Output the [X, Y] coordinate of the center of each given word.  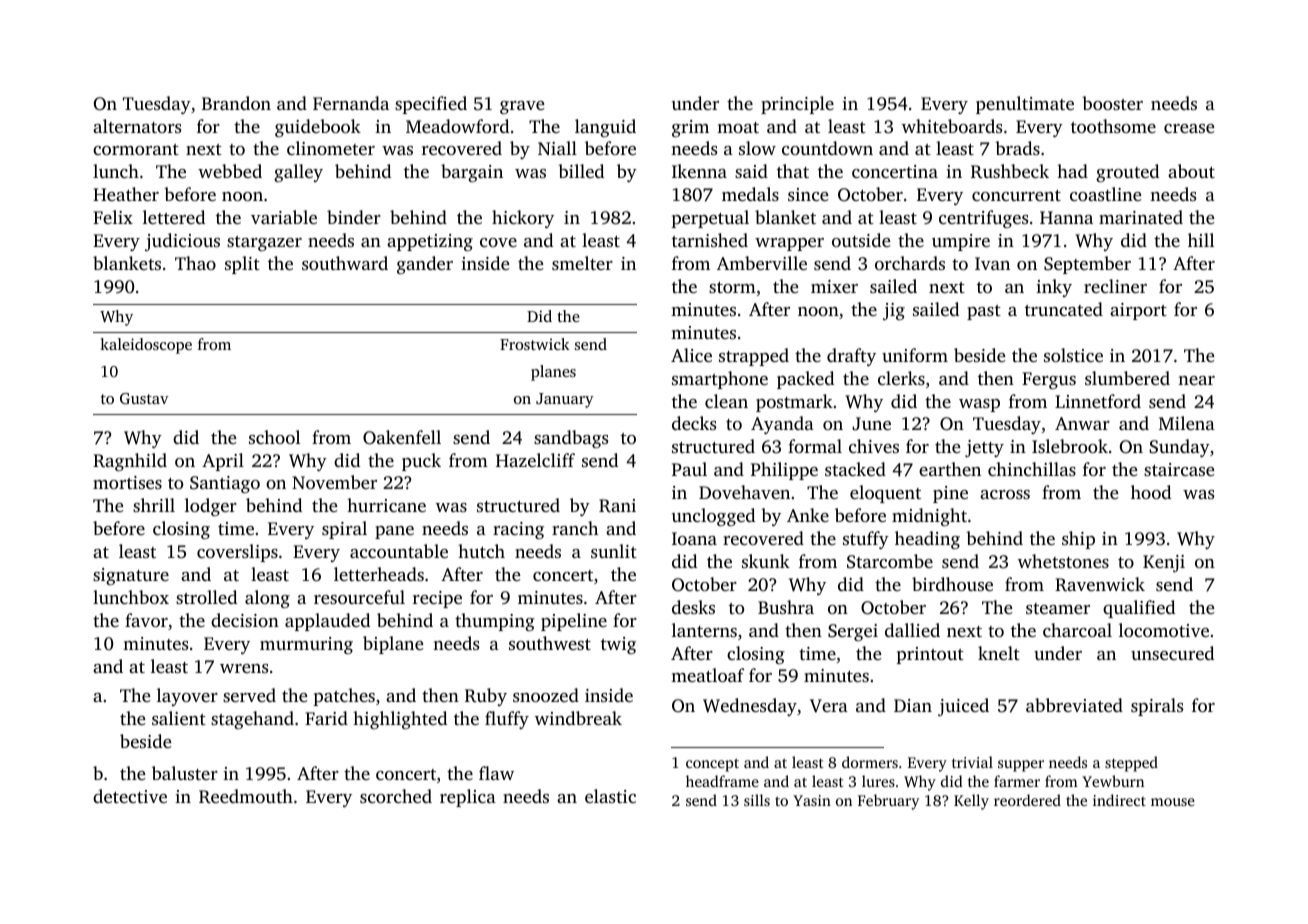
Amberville [762, 263]
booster [1112, 103]
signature [131, 576]
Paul [689, 469]
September [1087, 265]
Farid [326, 718]
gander [425, 265]
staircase [1179, 469]
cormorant [136, 149]
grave [522, 107]
